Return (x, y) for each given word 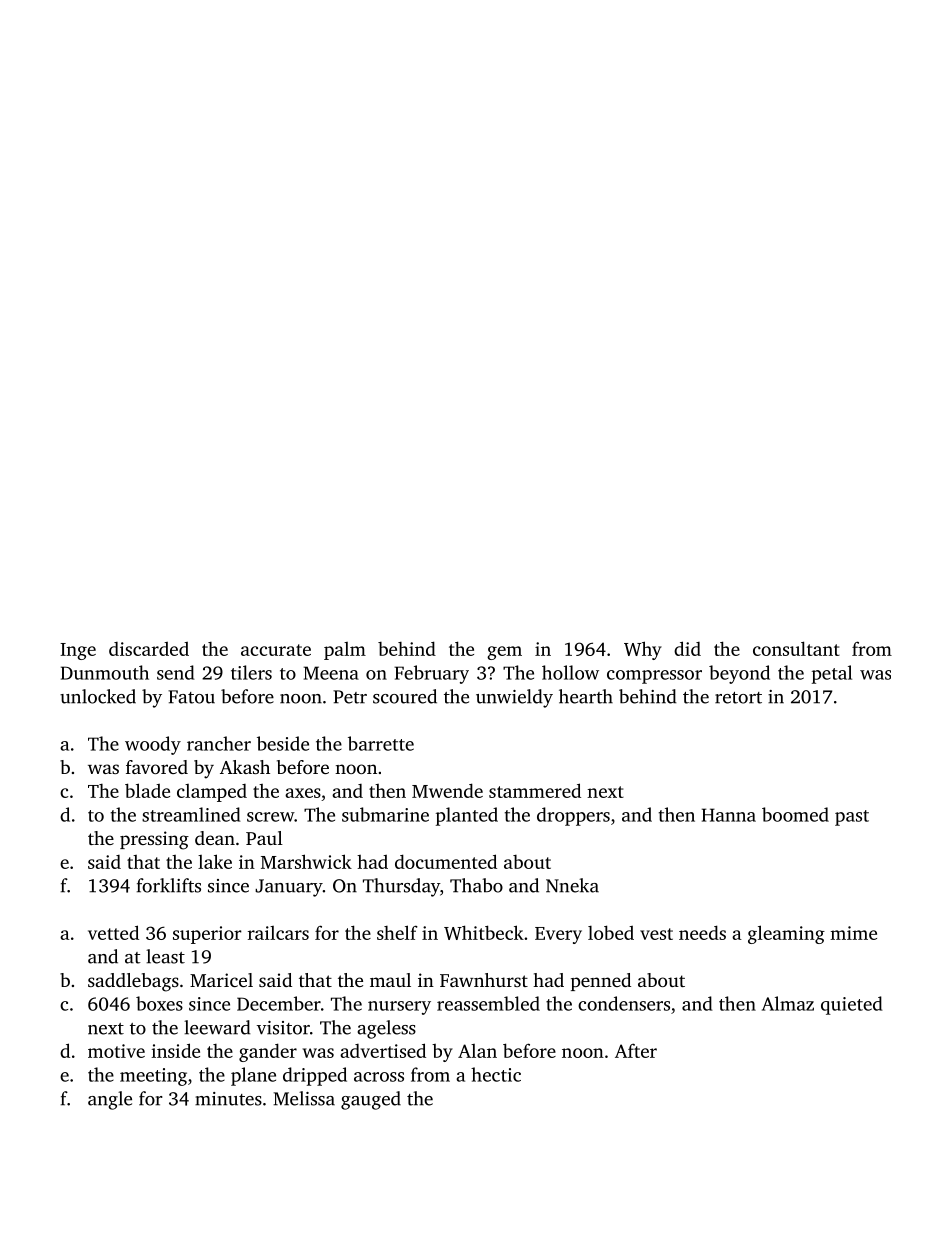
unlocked (98, 696)
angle (110, 1100)
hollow (570, 672)
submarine (385, 814)
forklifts (169, 885)
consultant (796, 648)
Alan (477, 1051)
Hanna (729, 815)
